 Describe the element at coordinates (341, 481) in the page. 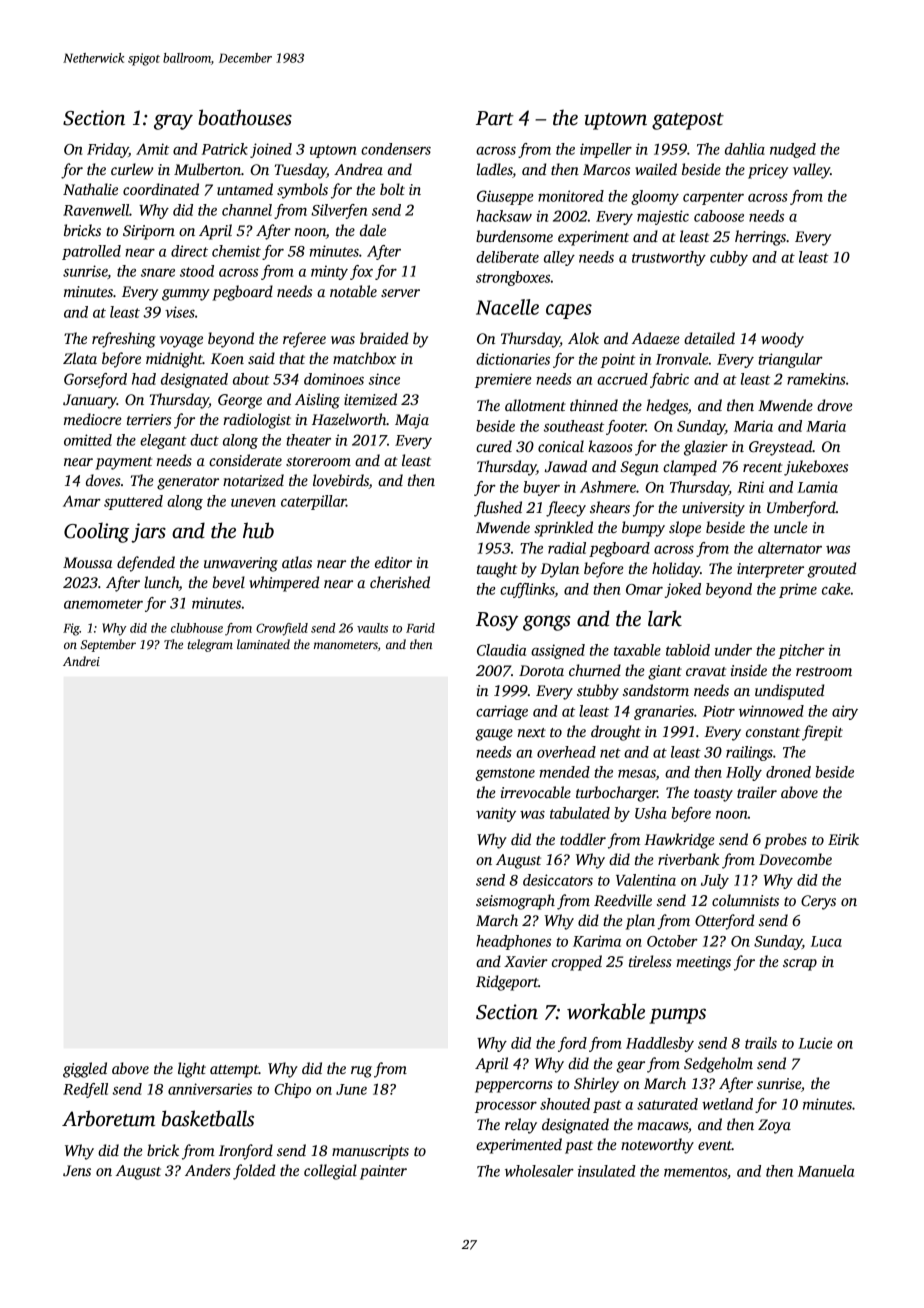

I see `lovebirds` at that location.
